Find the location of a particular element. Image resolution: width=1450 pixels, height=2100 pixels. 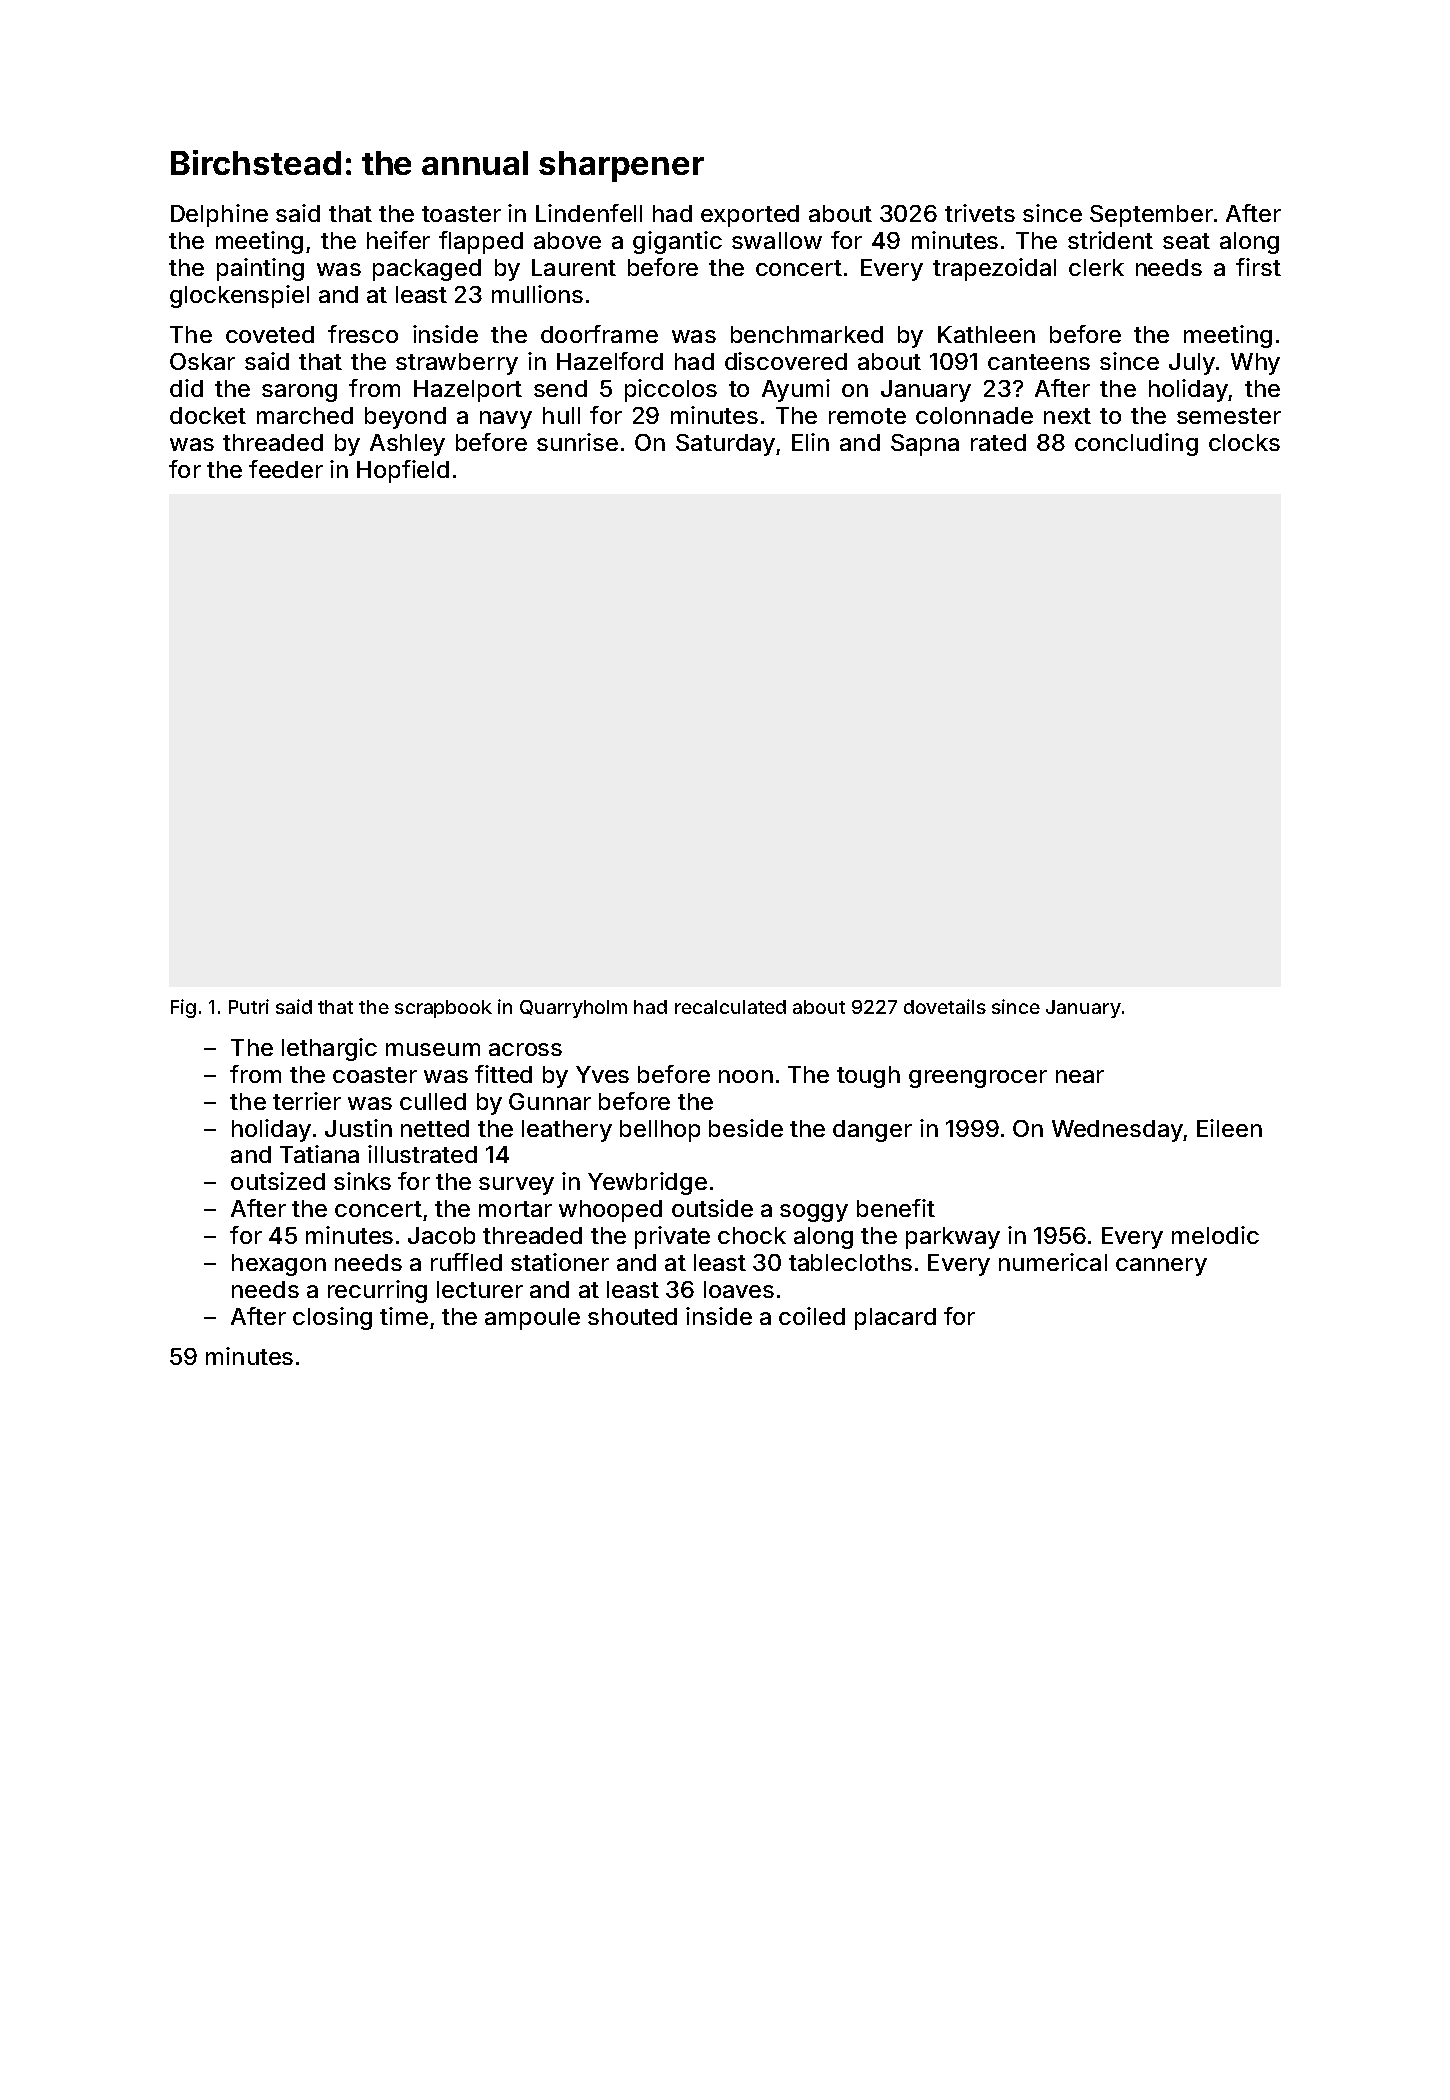

exported is located at coordinates (750, 216).
